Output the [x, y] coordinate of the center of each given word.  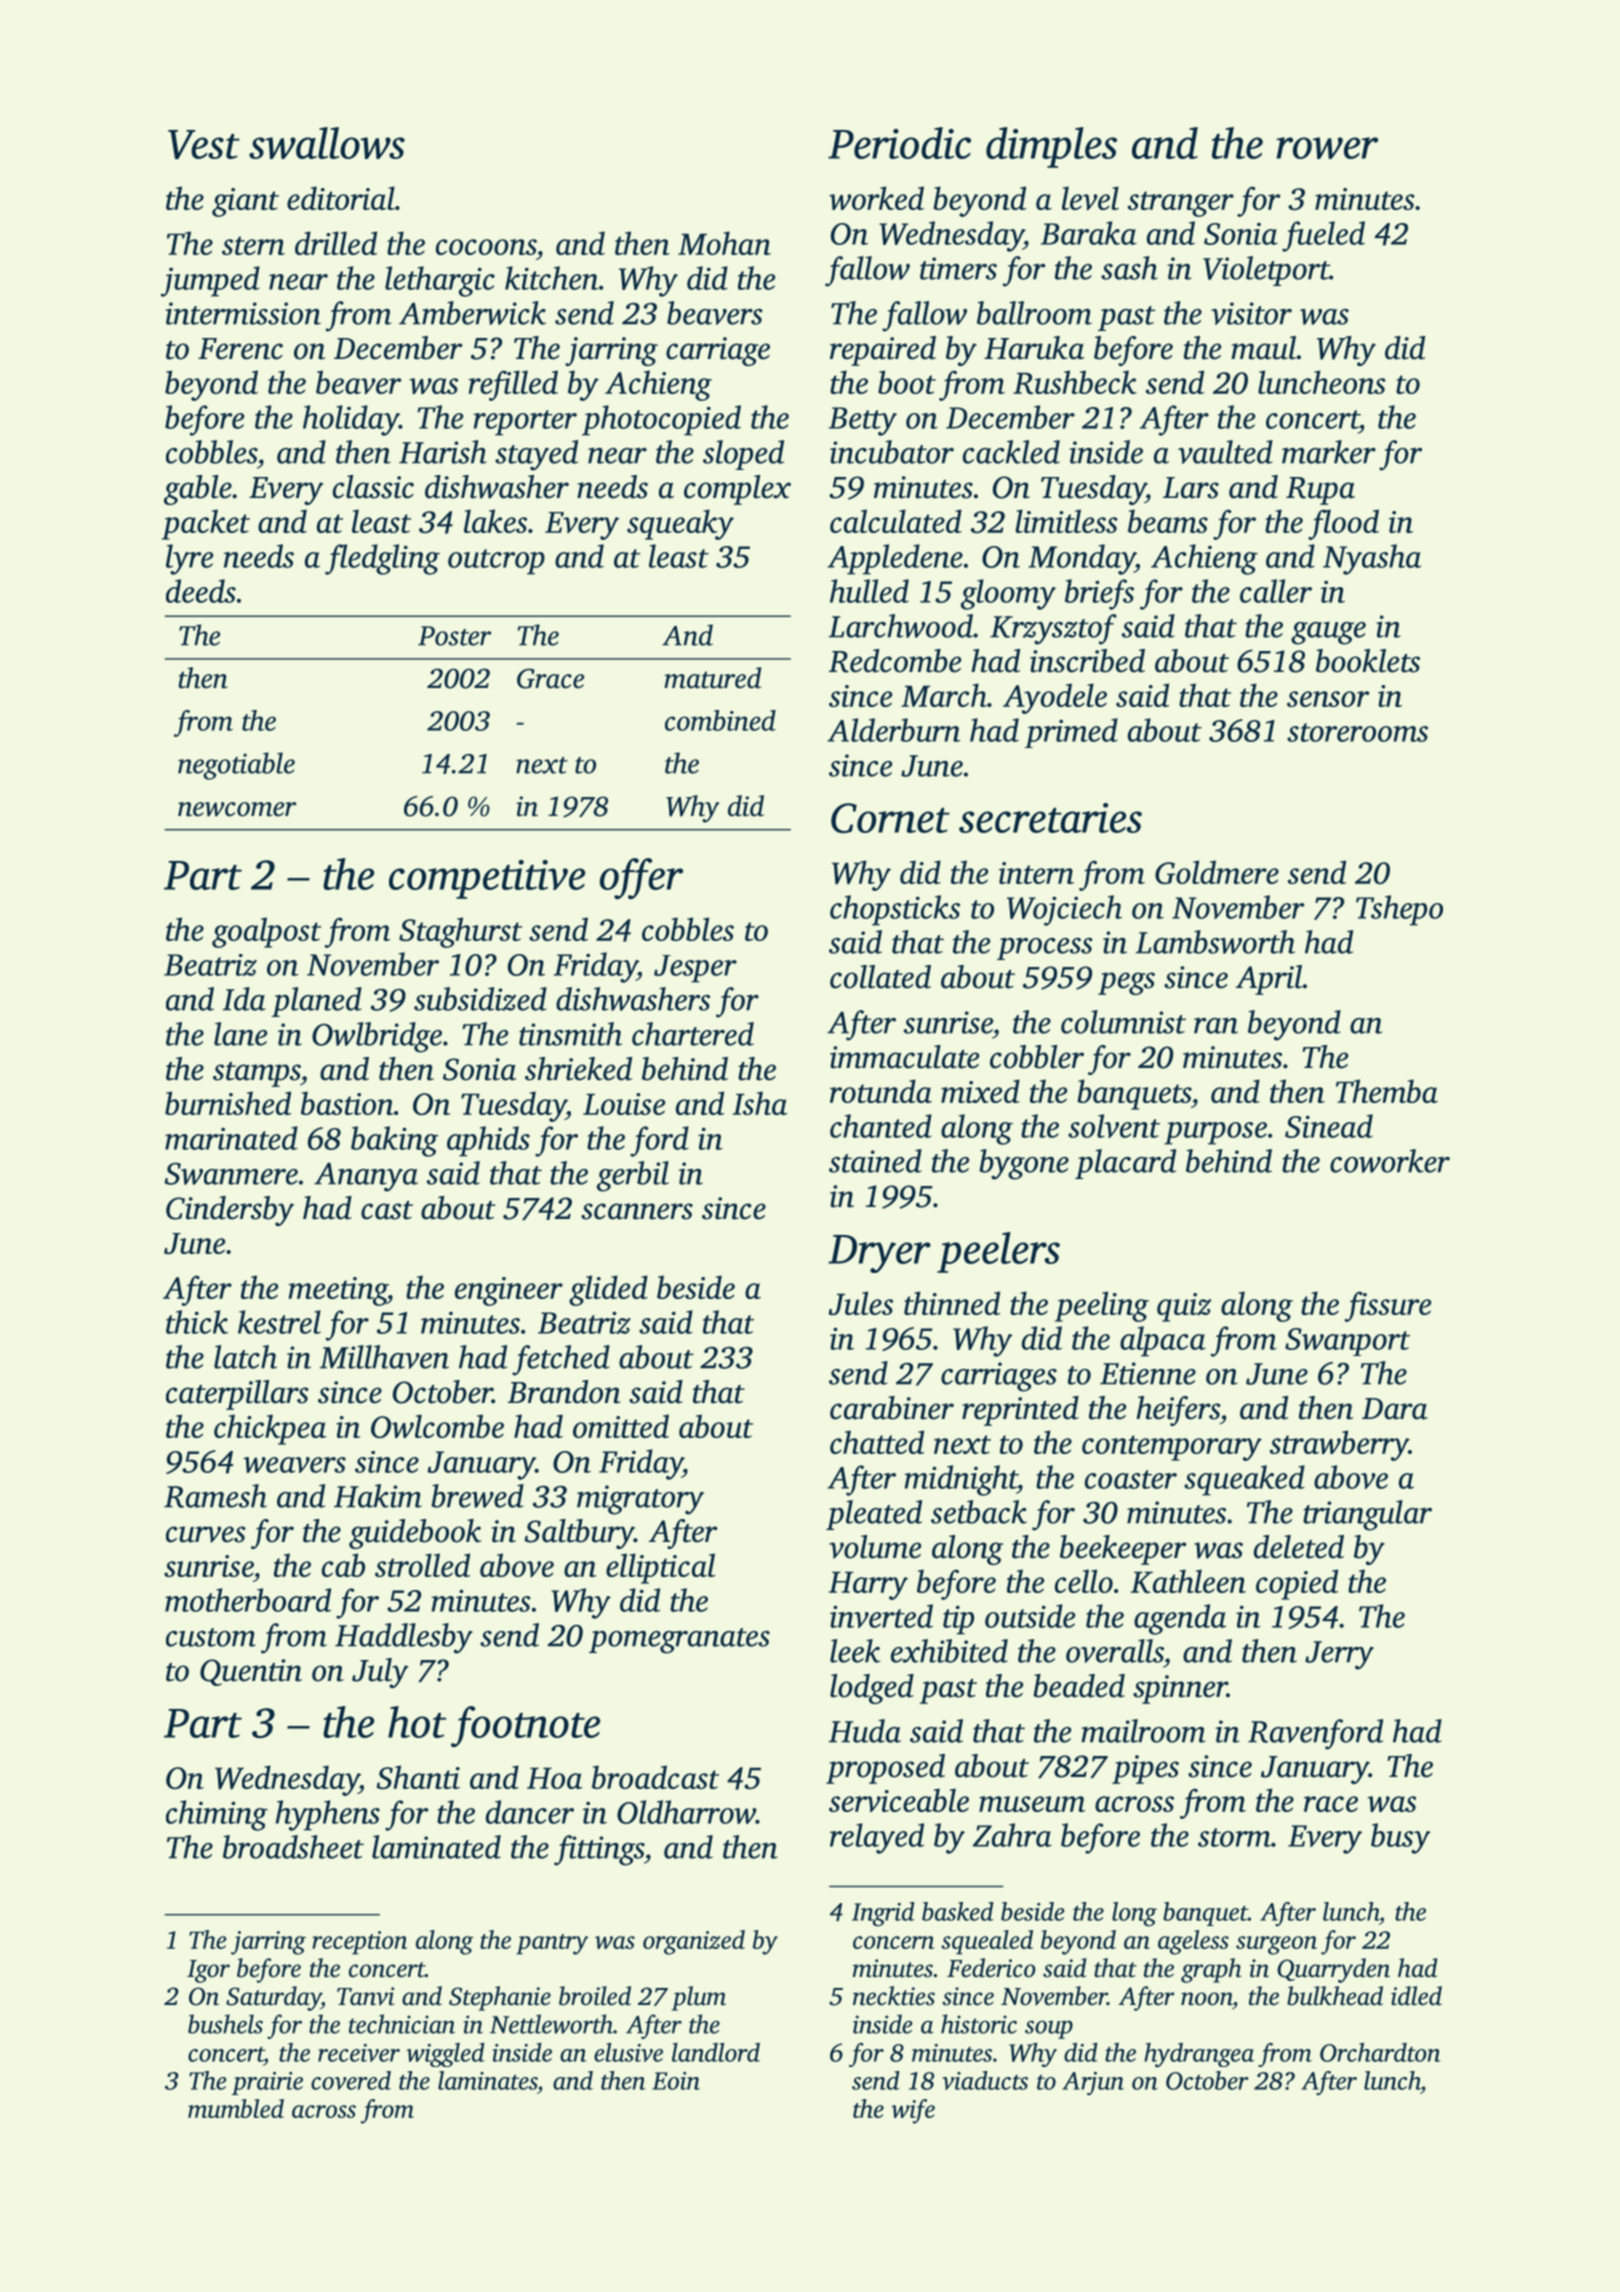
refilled [513, 385]
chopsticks [895, 910]
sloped [743, 455]
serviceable [899, 1800]
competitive [487, 879]
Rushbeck [1075, 382]
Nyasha [1372, 559]
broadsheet [293, 1847]
